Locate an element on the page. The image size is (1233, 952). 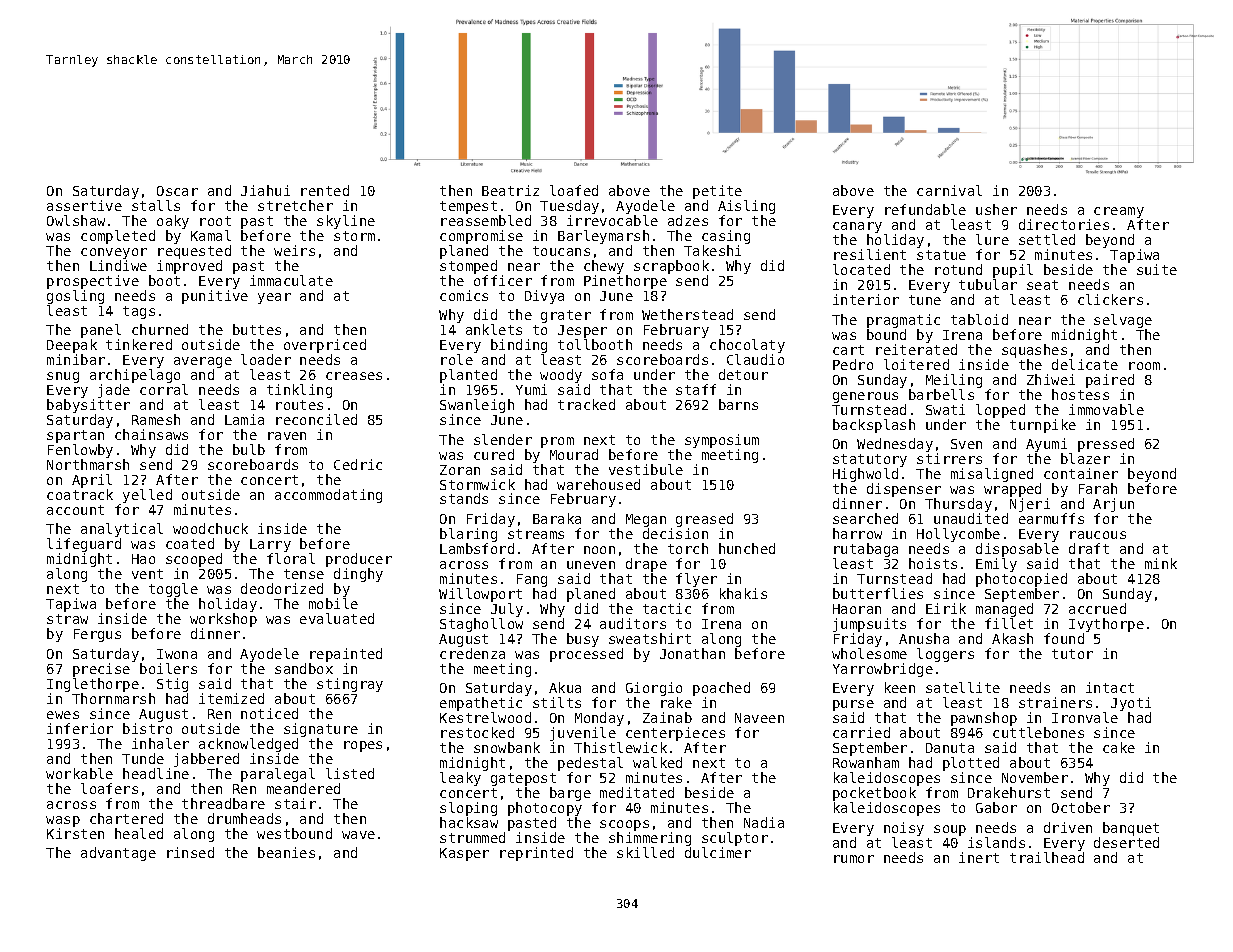
fillet is located at coordinates (1009, 623).
